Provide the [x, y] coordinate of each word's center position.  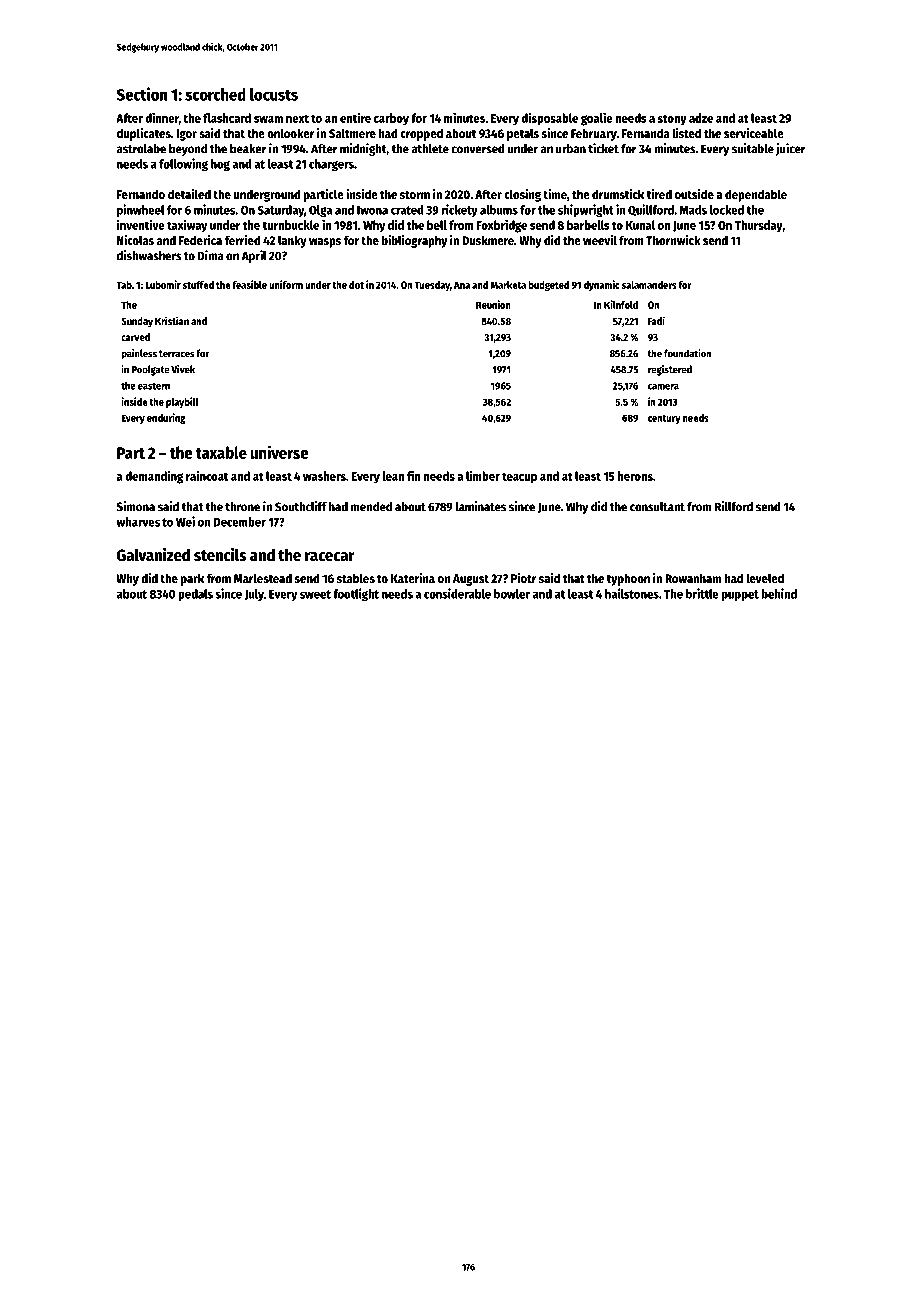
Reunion [493, 304]
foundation [687, 353]
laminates [480, 506]
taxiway [187, 226]
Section [142, 94]
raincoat [207, 475]
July [254, 595]
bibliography [414, 241]
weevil [600, 240]
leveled [765, 578]
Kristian [172, 320]
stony [672, 120]
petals [523, 134]
